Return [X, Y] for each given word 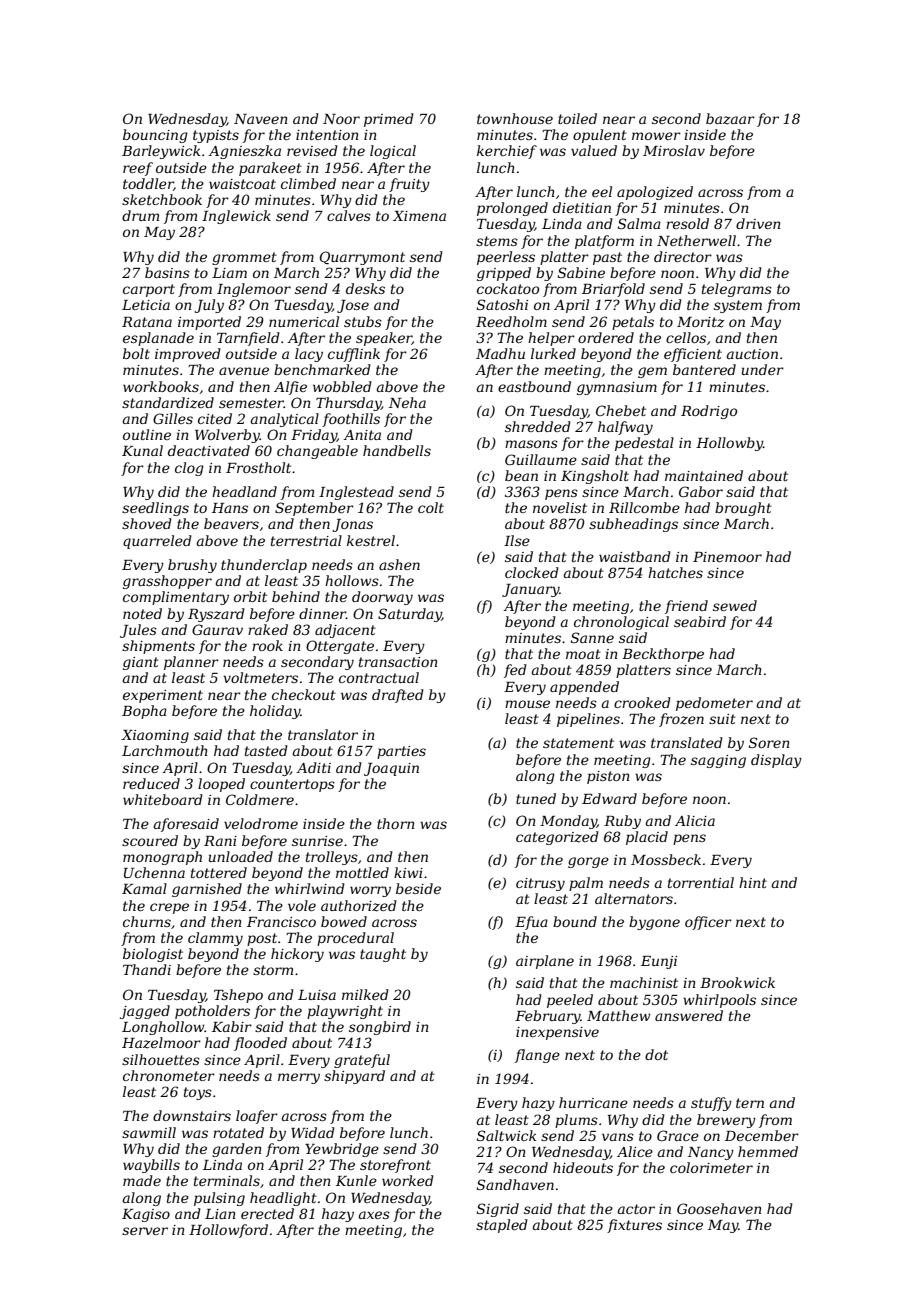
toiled [577, 118]
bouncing [155, 136]
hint [753, 882]
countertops [292, 785]
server [145, 1231]
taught [383, 955]
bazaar [730, 119]
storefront [395, 1166]
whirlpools [719, 1001]
